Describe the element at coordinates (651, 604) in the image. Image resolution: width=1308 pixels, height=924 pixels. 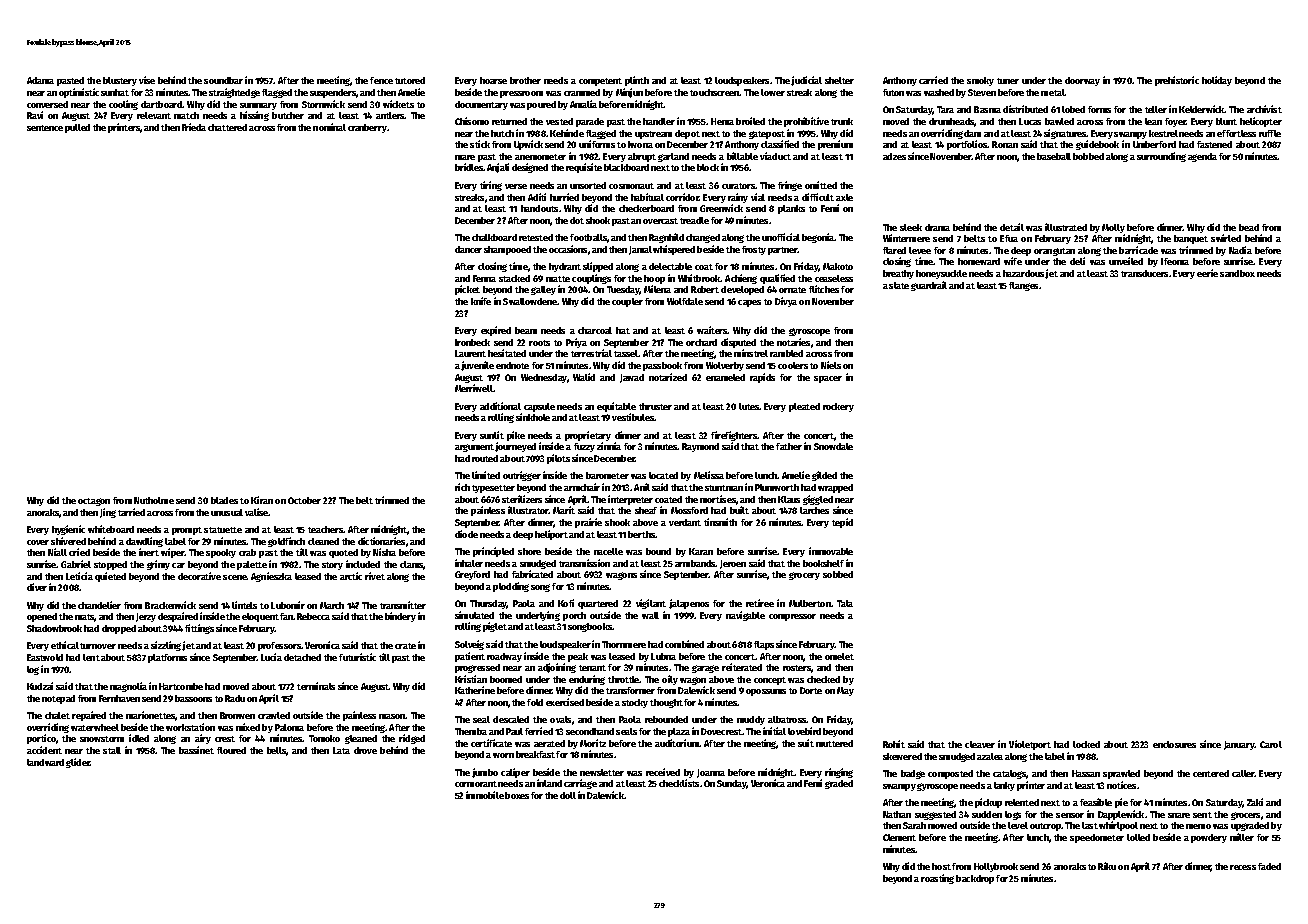
I see `vigilant` at that location.
